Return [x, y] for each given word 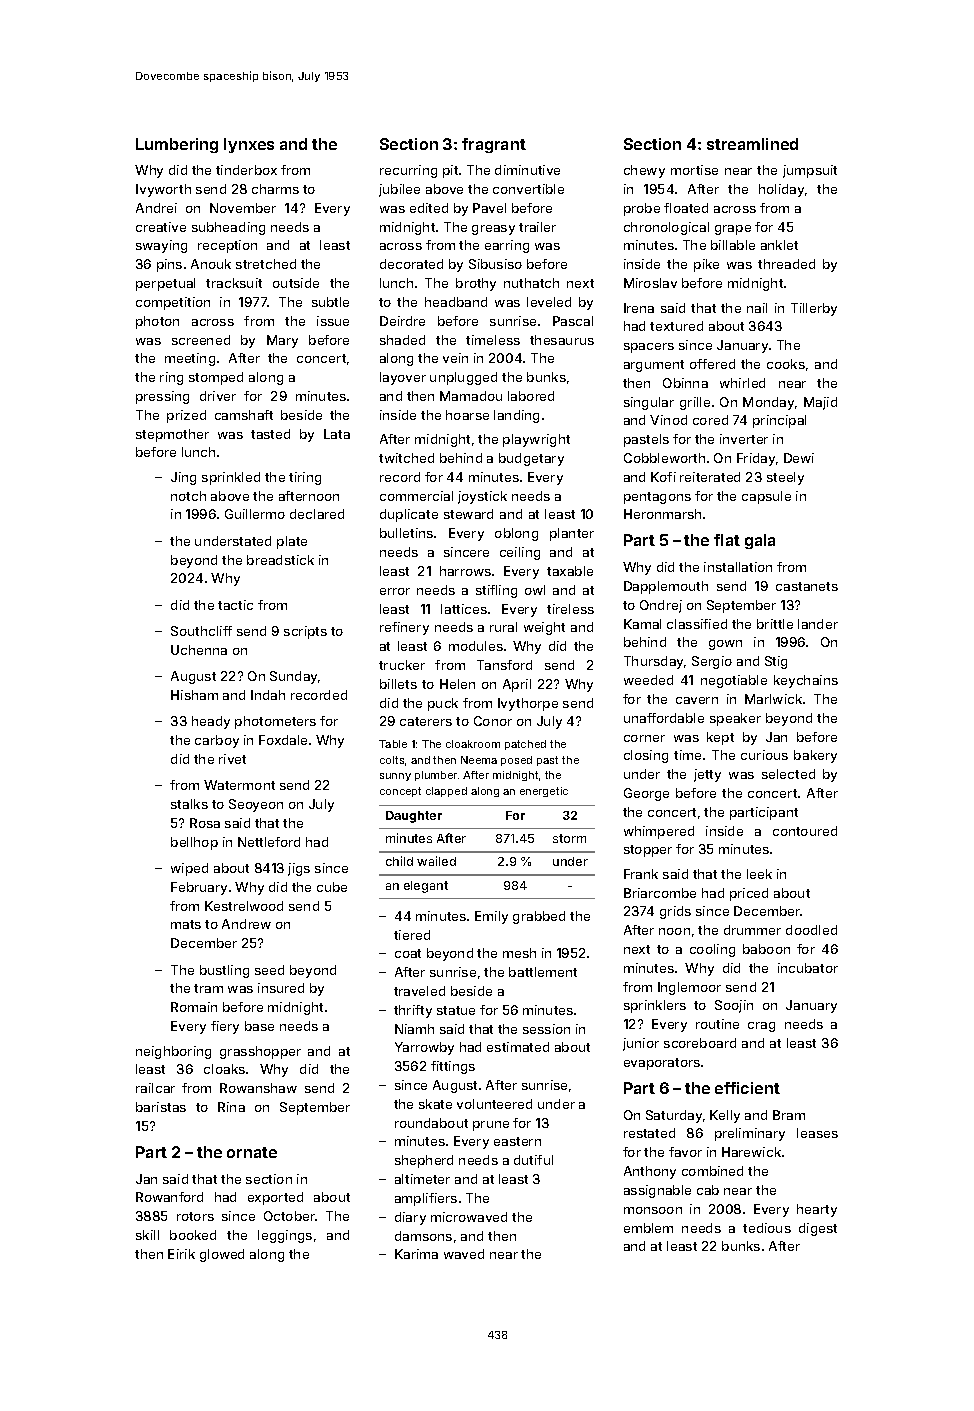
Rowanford [169, 1197]
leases [817, 1133]
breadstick [280, 560]
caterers [426, 721]
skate [435, 1104]
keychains [806, 681]
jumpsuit [810, 171]
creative [161, 227]
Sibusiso [495, 264]
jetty [707, 775]
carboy [217, 741]
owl [535, 590]
